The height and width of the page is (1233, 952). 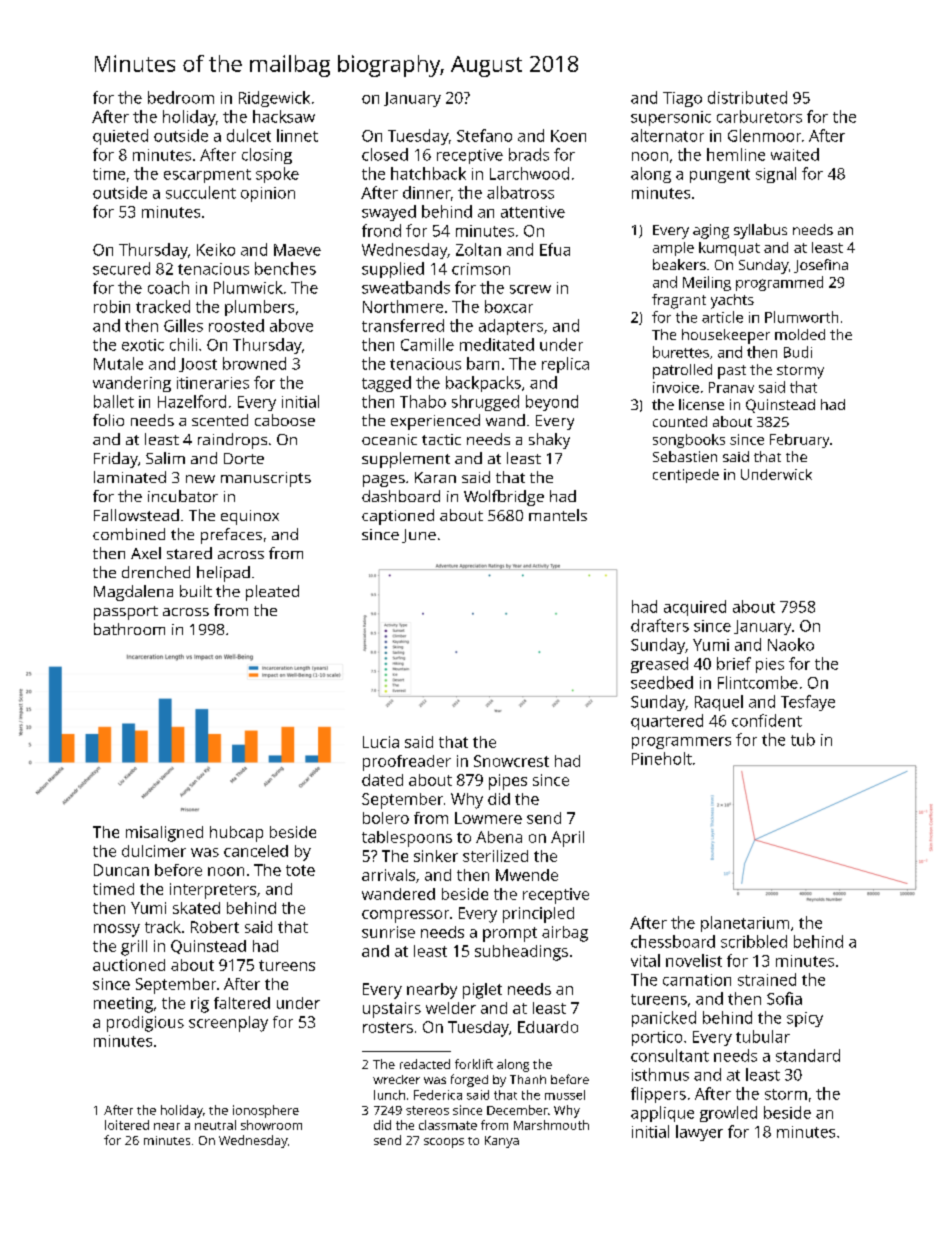 I want to click on Northmere, so click(x=403, y=306).
